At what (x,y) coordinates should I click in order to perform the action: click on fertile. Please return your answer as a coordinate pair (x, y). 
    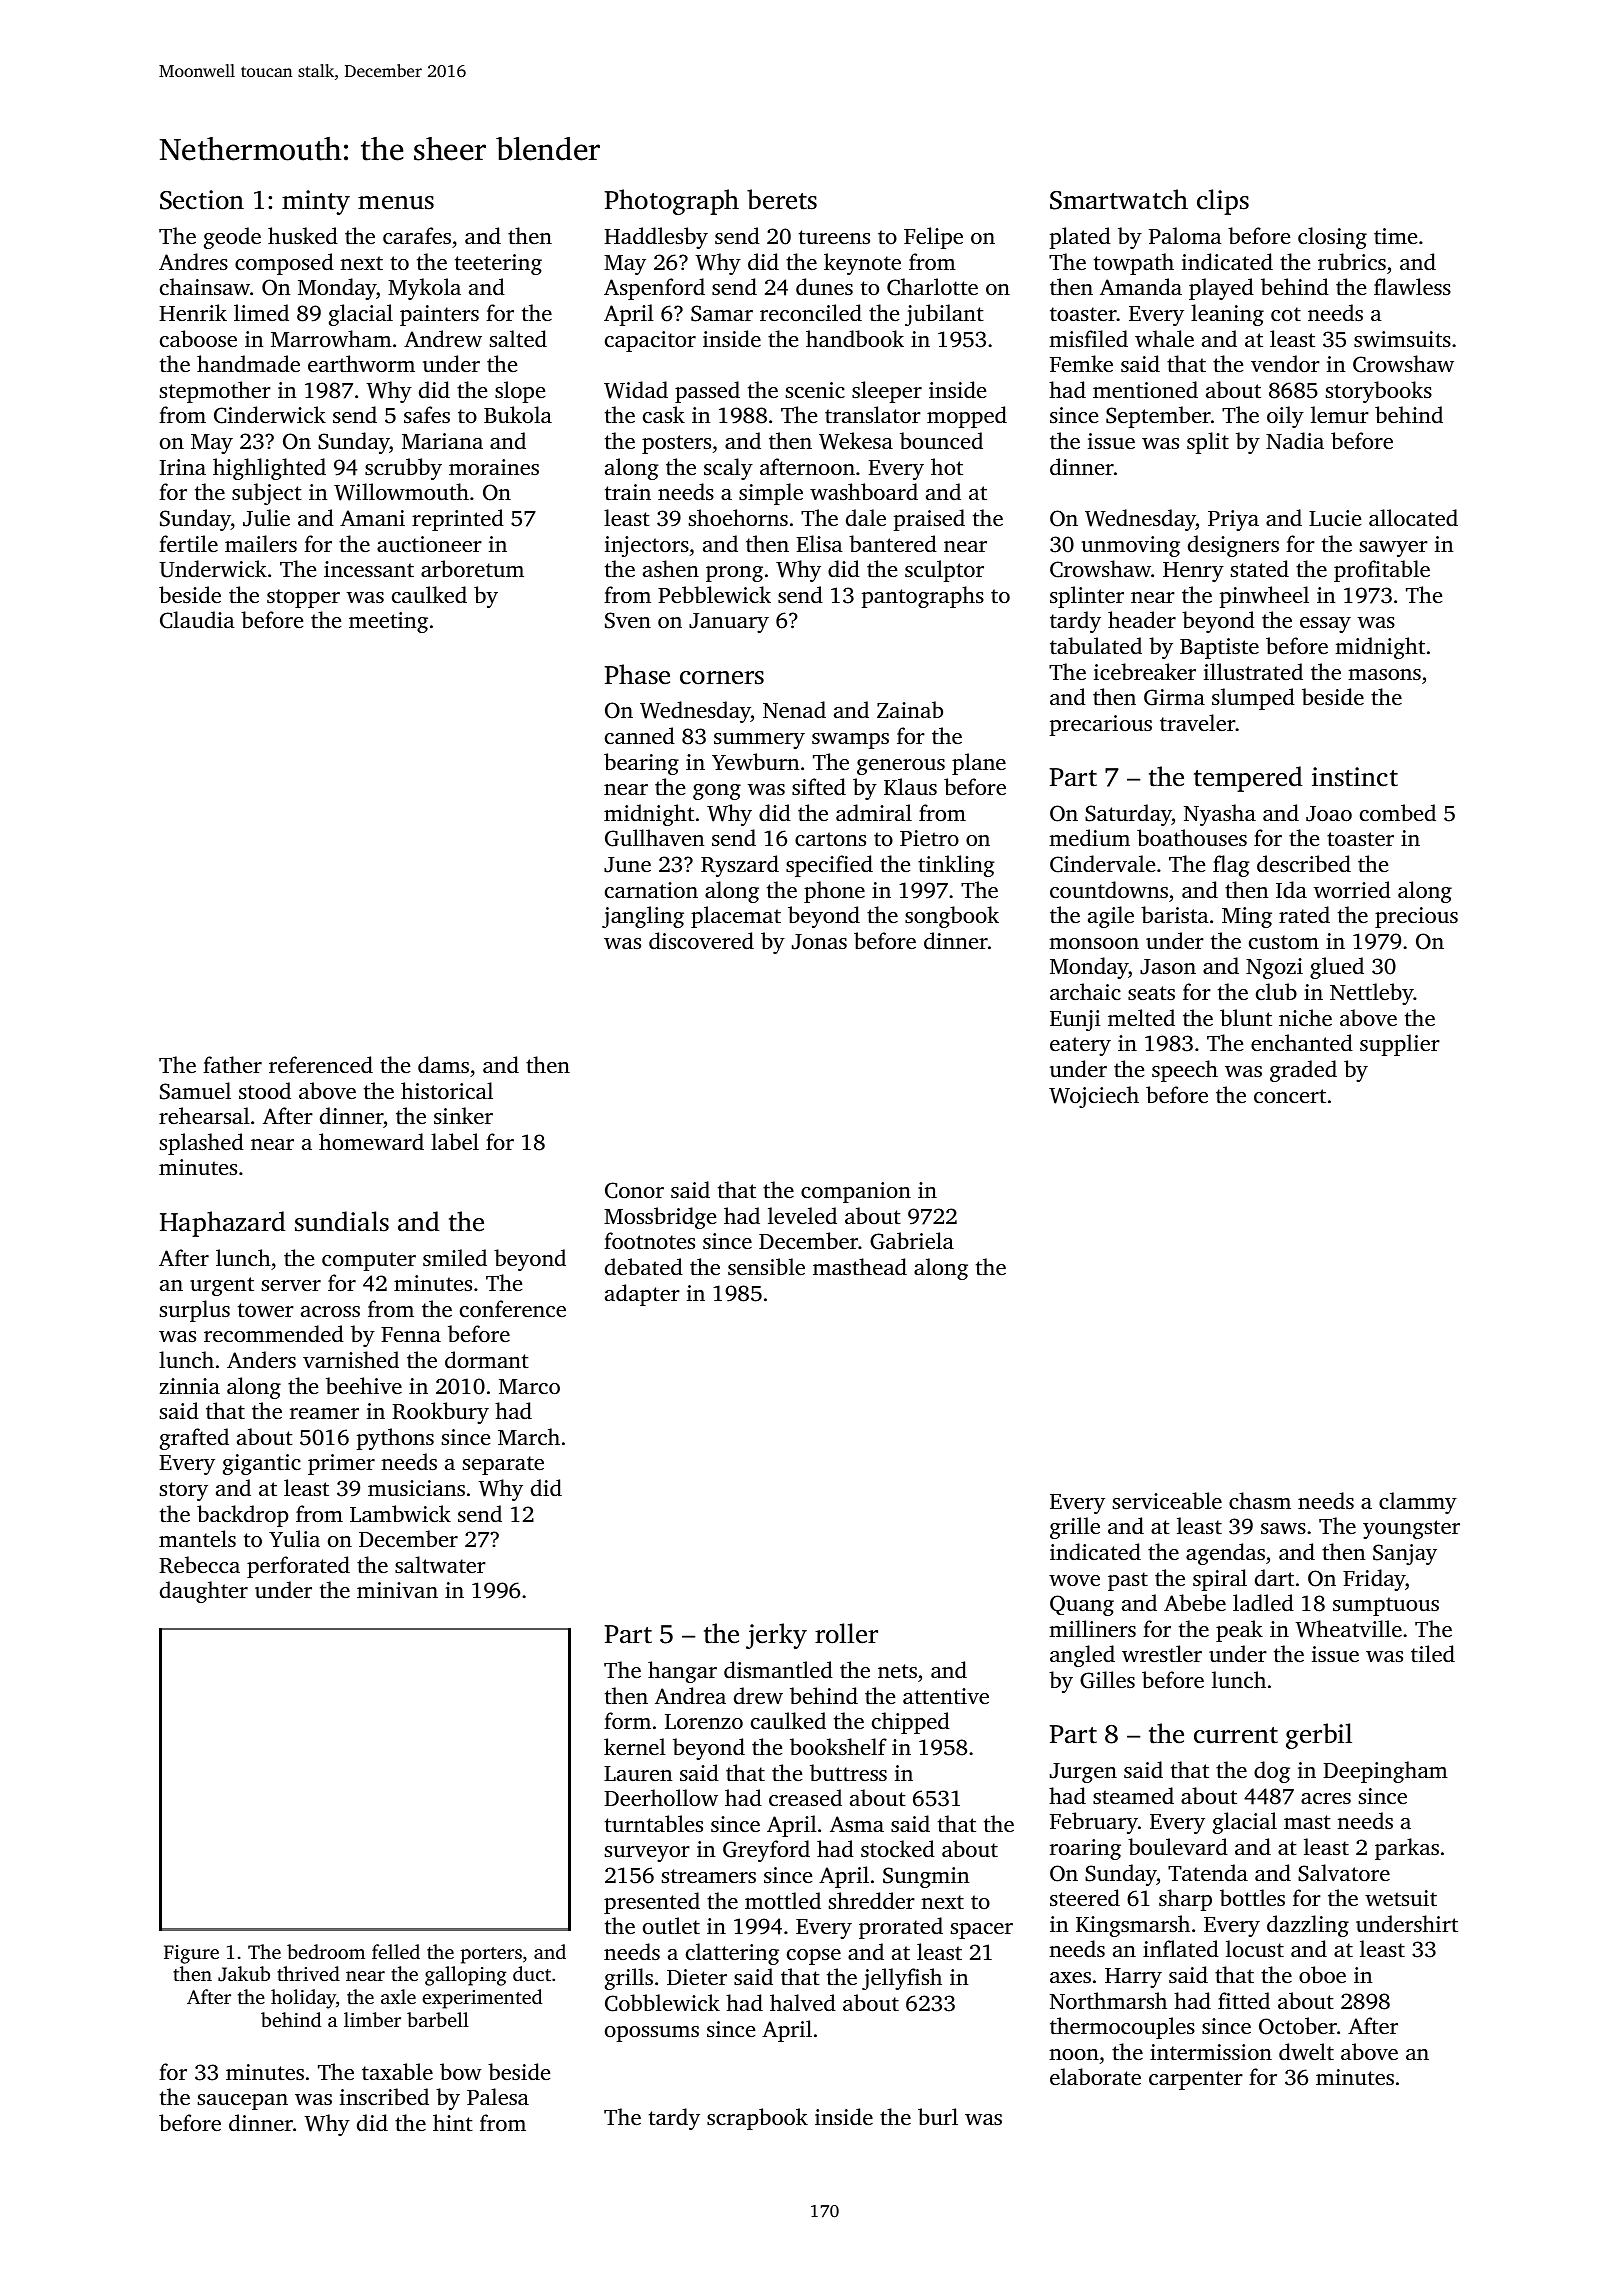
    Looking at the image, I should click on (188, 543).
